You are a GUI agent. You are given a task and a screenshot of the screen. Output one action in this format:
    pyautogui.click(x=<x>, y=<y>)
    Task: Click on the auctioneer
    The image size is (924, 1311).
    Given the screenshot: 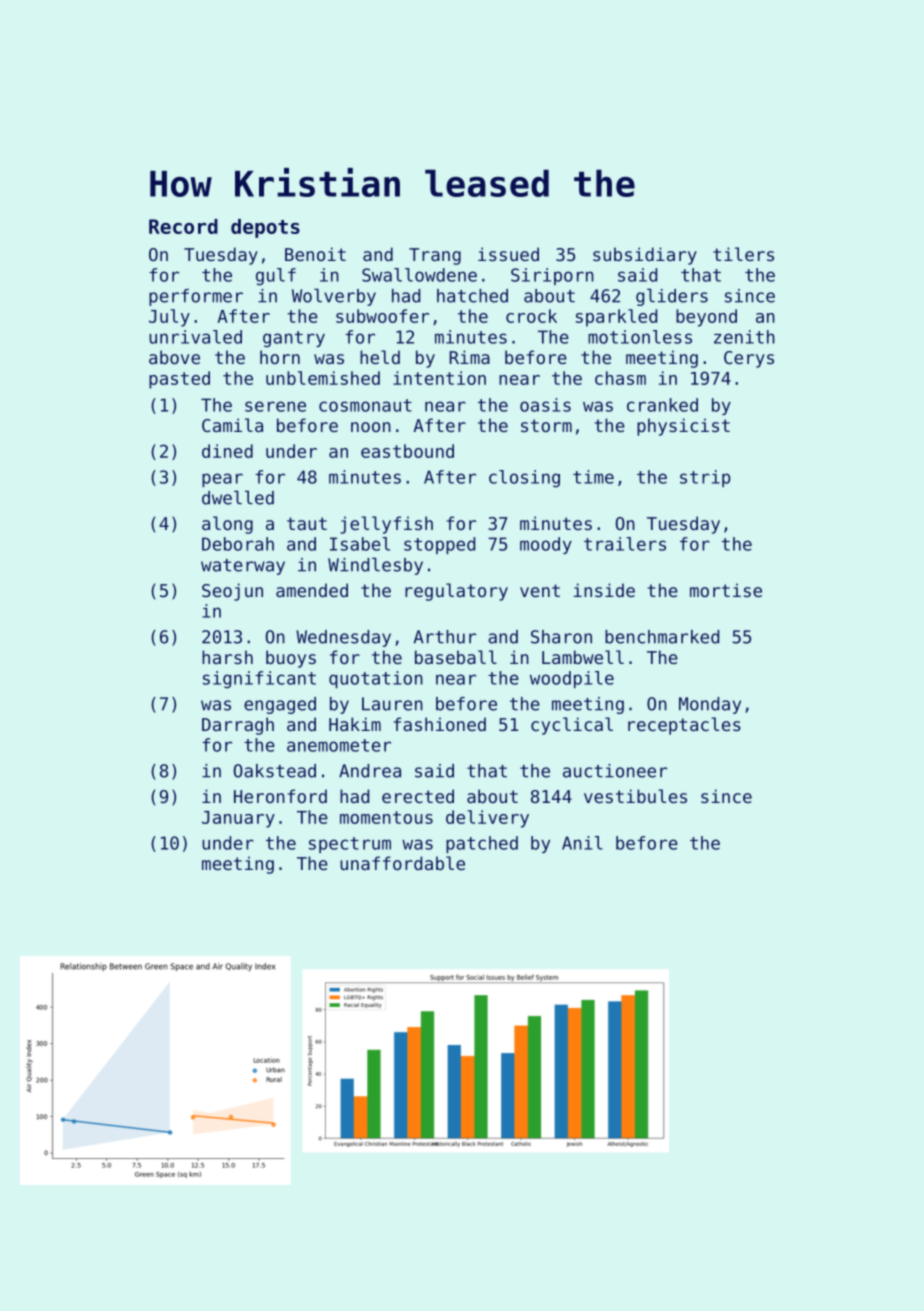 What is the action you would take?
    pyautogui.click(x=615, y=771)
